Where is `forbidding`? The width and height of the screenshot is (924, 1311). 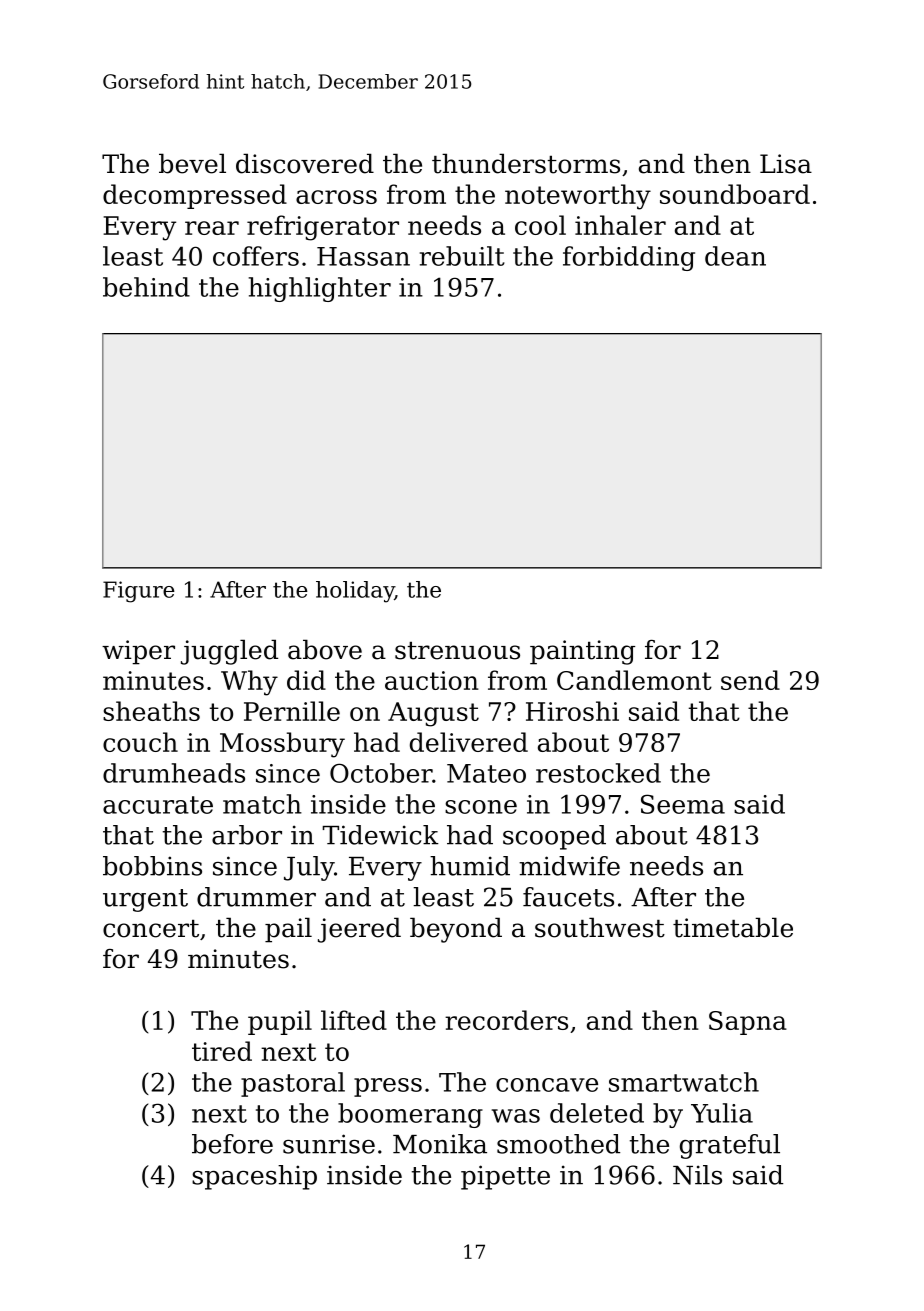 forbidding is located at coordinates (629, 258).
